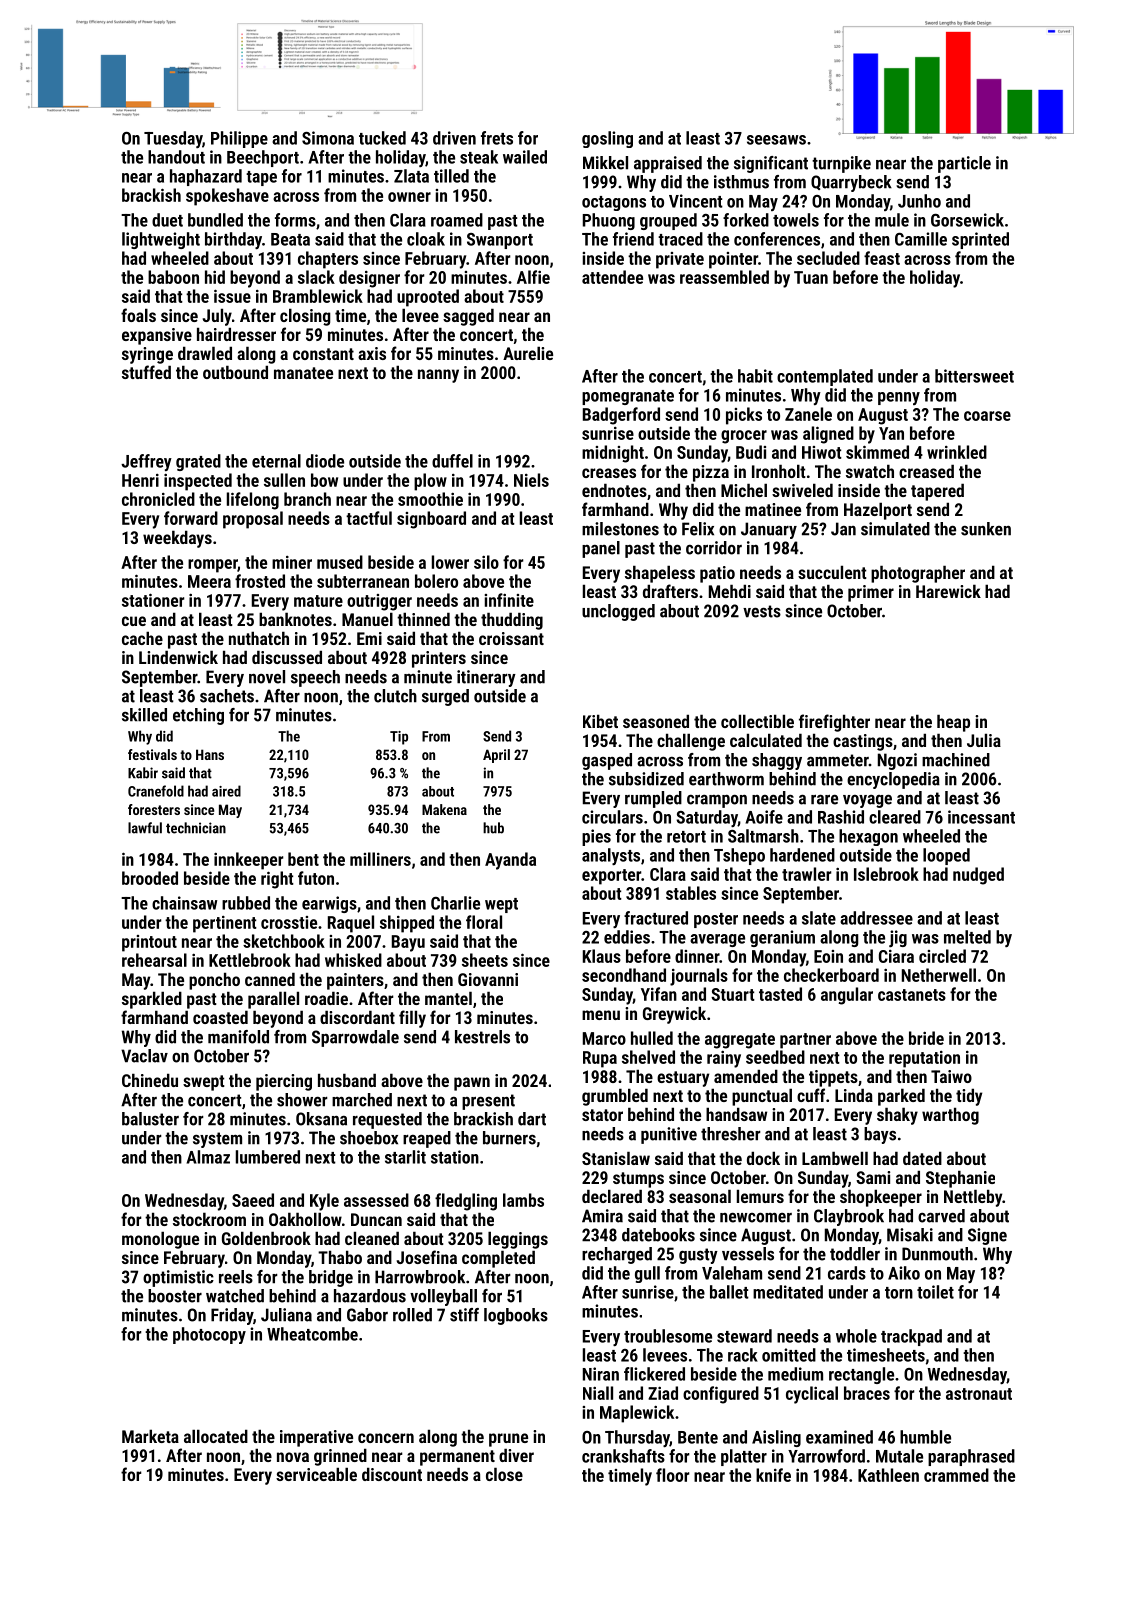 This screenshot has height=1608, width=1137. Describe the element at coordinates (978, 876) in the screenshot. I see `nudged` at that location.
